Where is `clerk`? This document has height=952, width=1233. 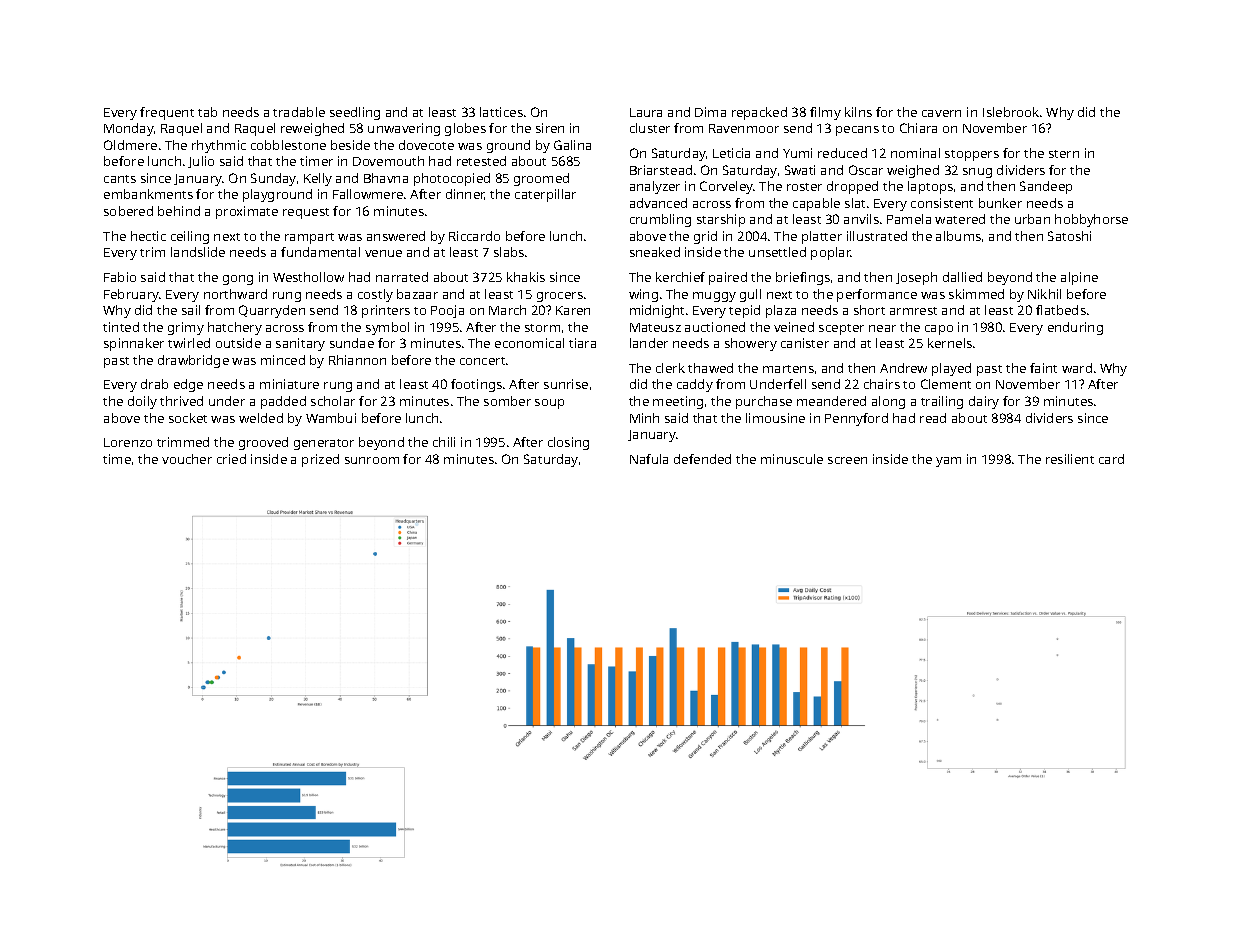 clerk is located at coordinates (670, 368).
